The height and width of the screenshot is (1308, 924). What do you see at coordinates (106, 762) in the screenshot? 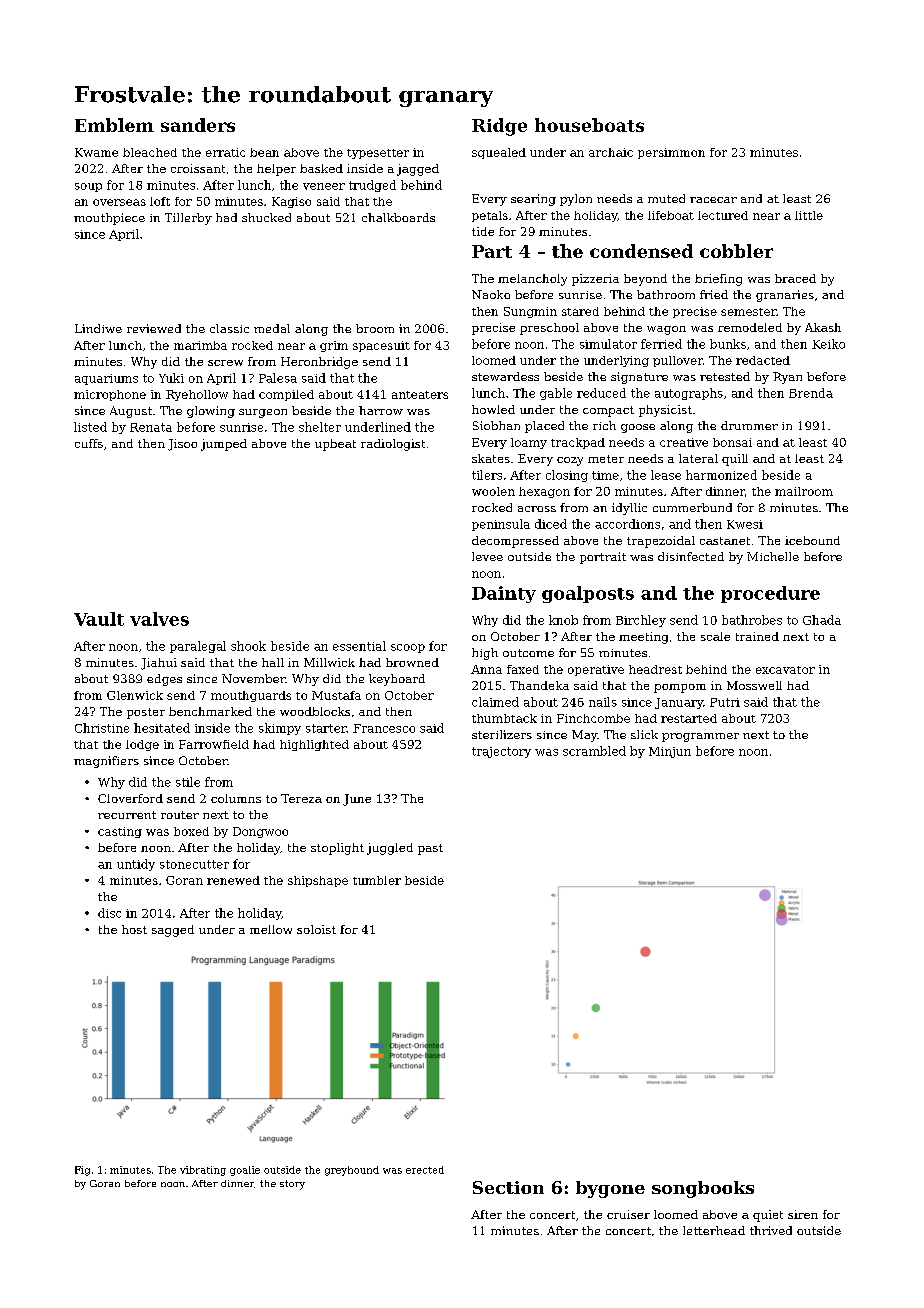
I see `magnifiers` at bounding box center [106, 762].
